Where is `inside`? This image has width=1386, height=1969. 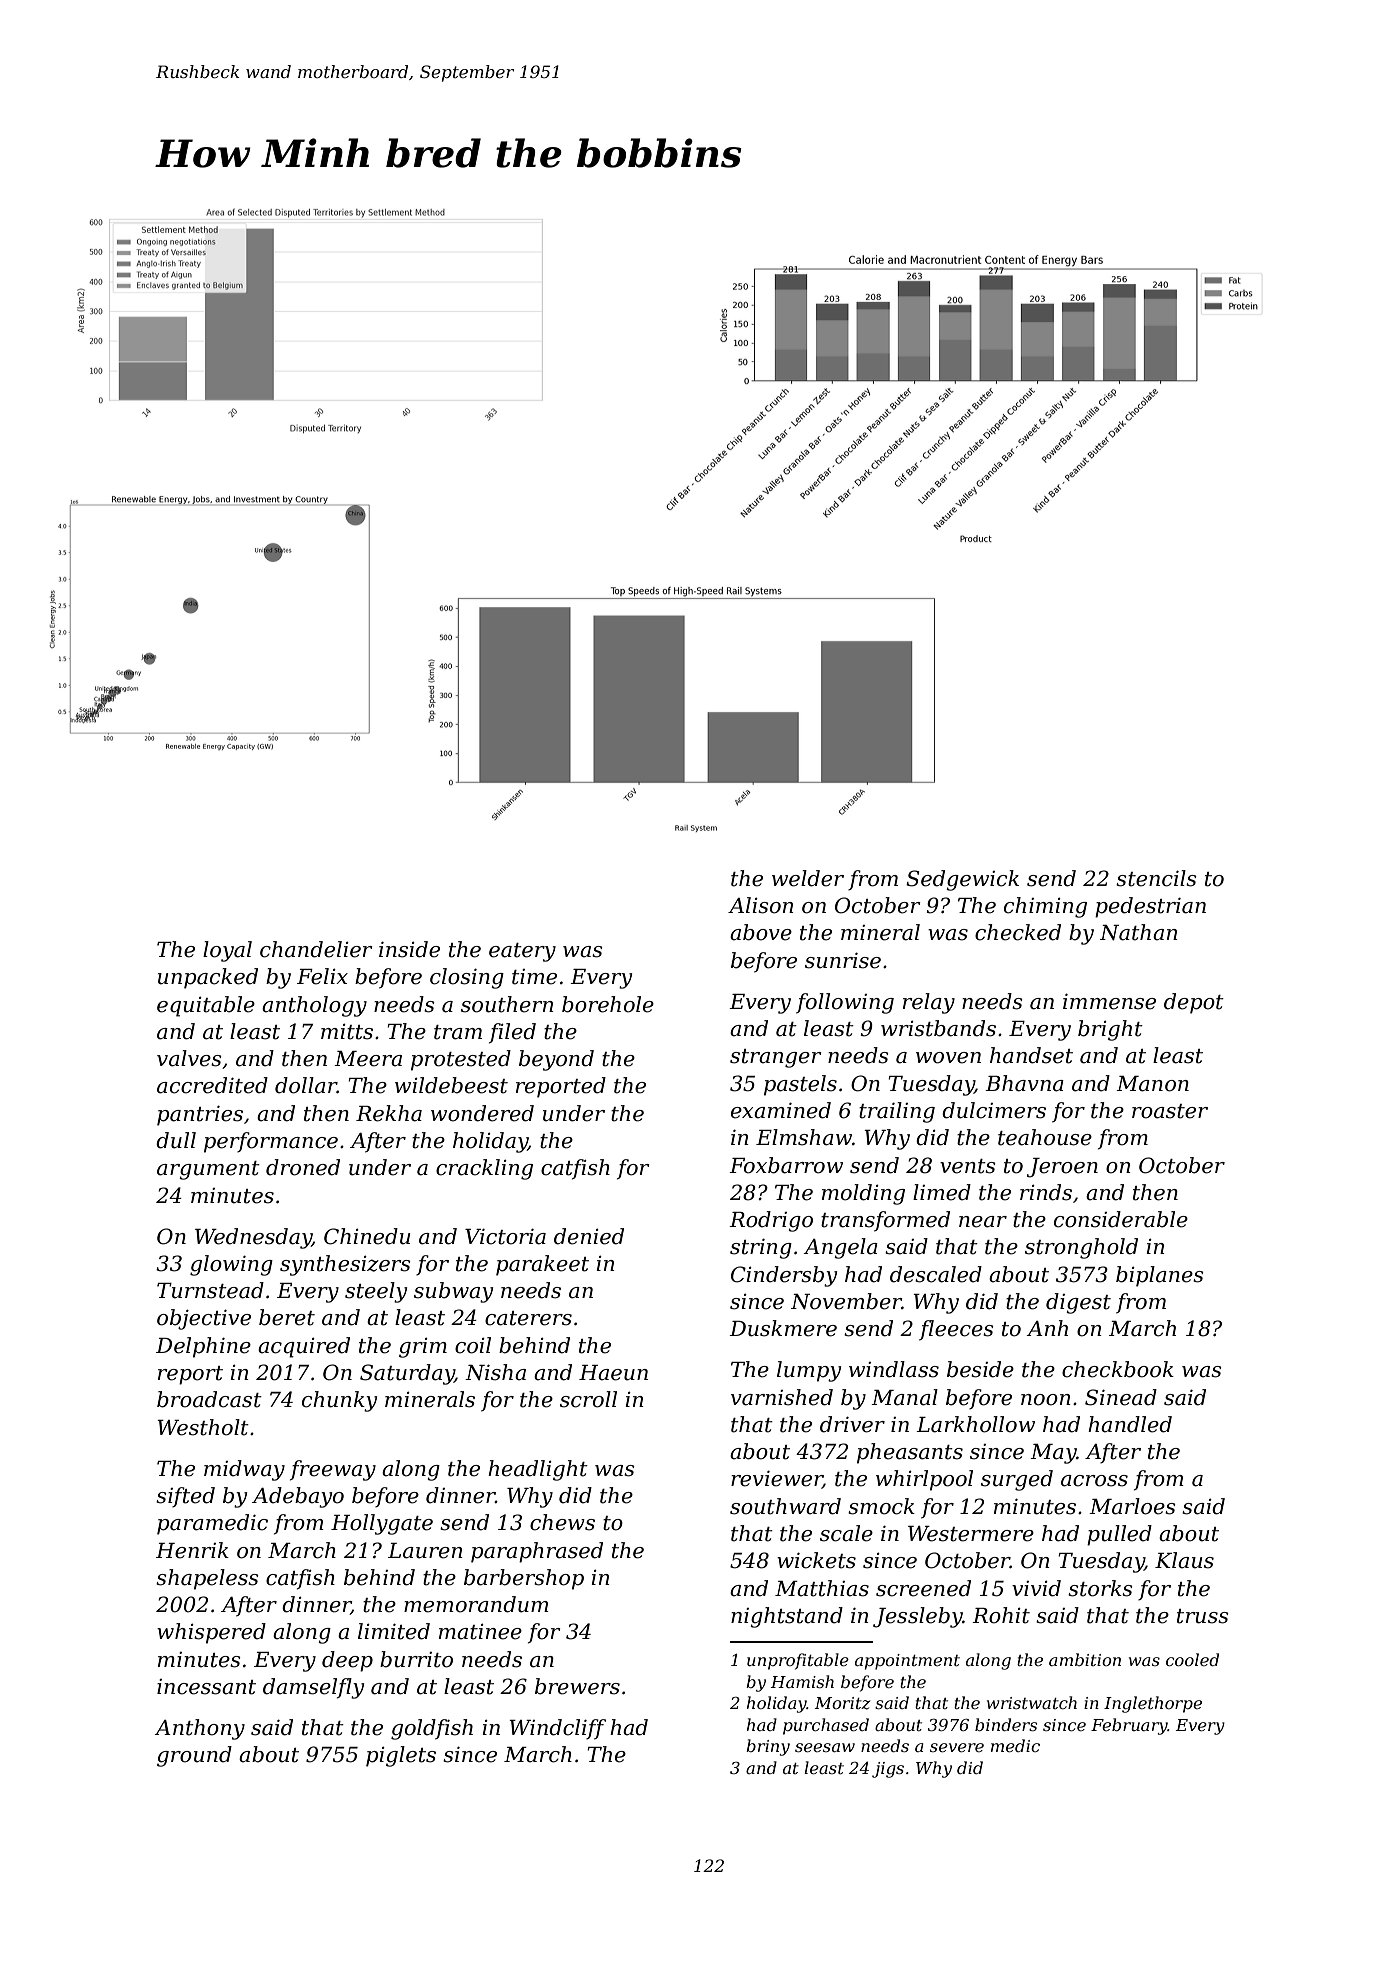
inside is located at coordinates (409, 949).
